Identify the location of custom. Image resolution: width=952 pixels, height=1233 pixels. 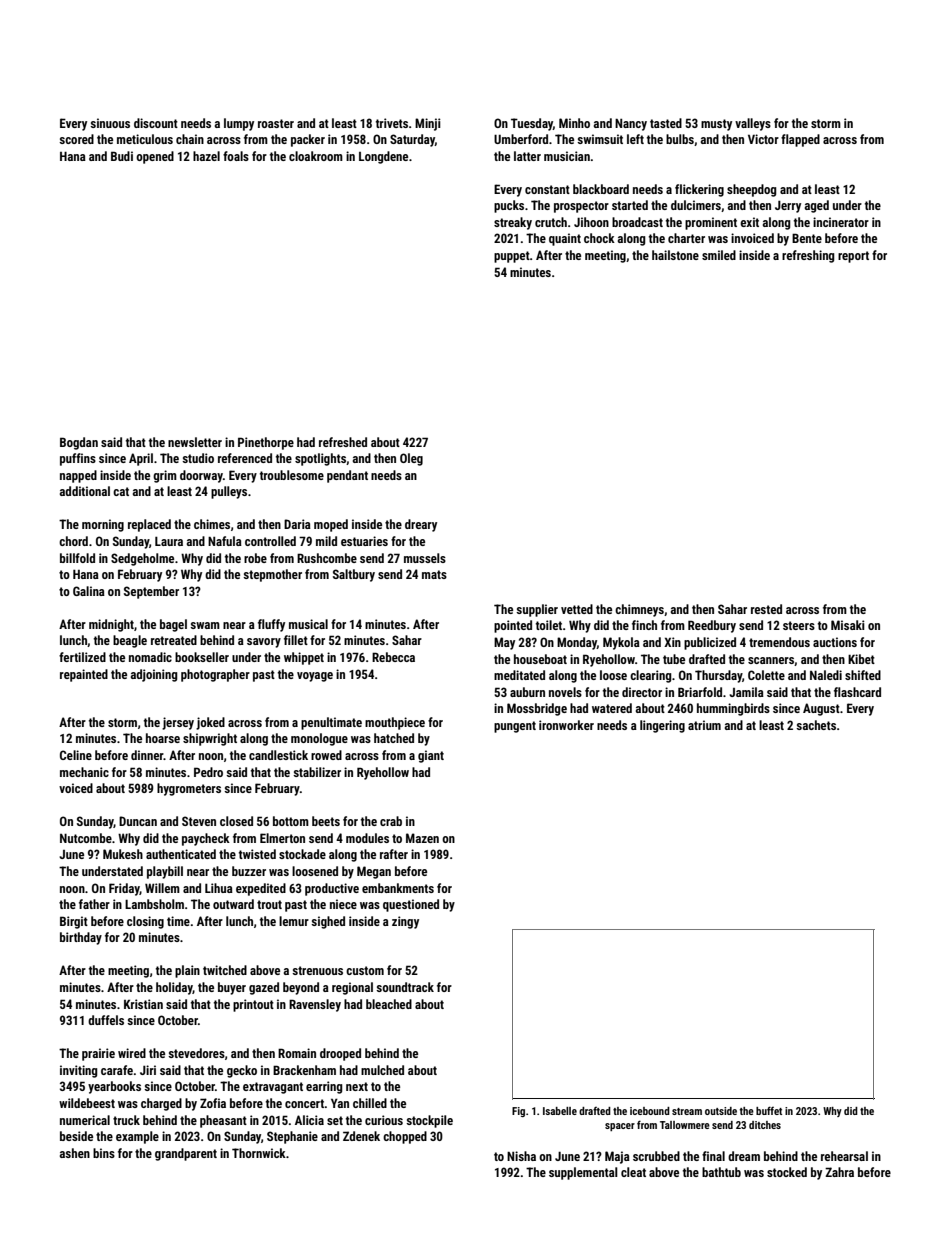
(365, 970).
